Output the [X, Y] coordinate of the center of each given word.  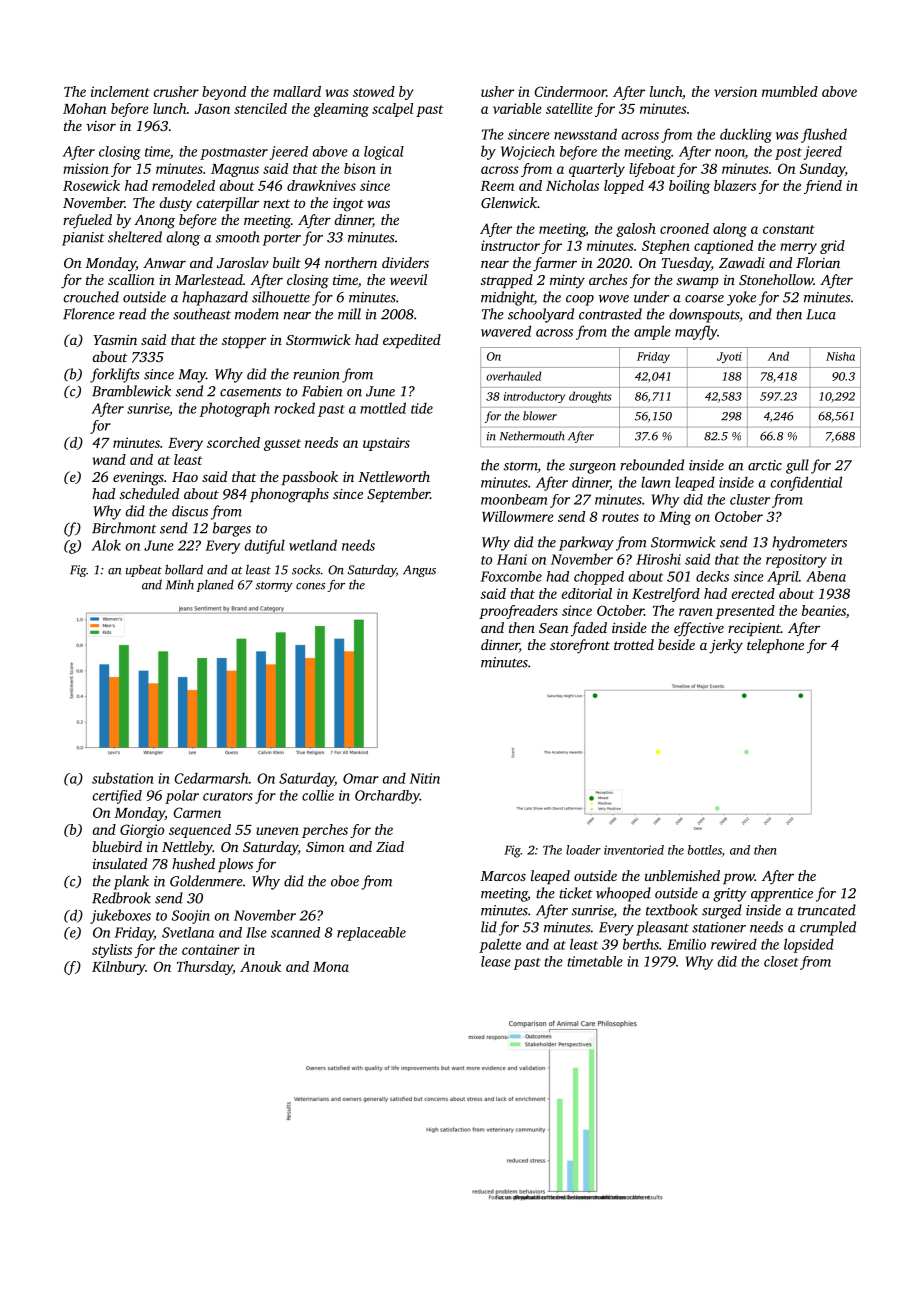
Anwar [164, 263]
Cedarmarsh [211, 778]
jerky [726, 646]
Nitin [425, 778]
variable [517, 108]
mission [86, 168]
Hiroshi [658, 559]
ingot [348, 205]
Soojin [191, 917]
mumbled [790, 91]
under [651, 297]
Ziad [390, 846]
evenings [138, 479]
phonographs [289, 495]
